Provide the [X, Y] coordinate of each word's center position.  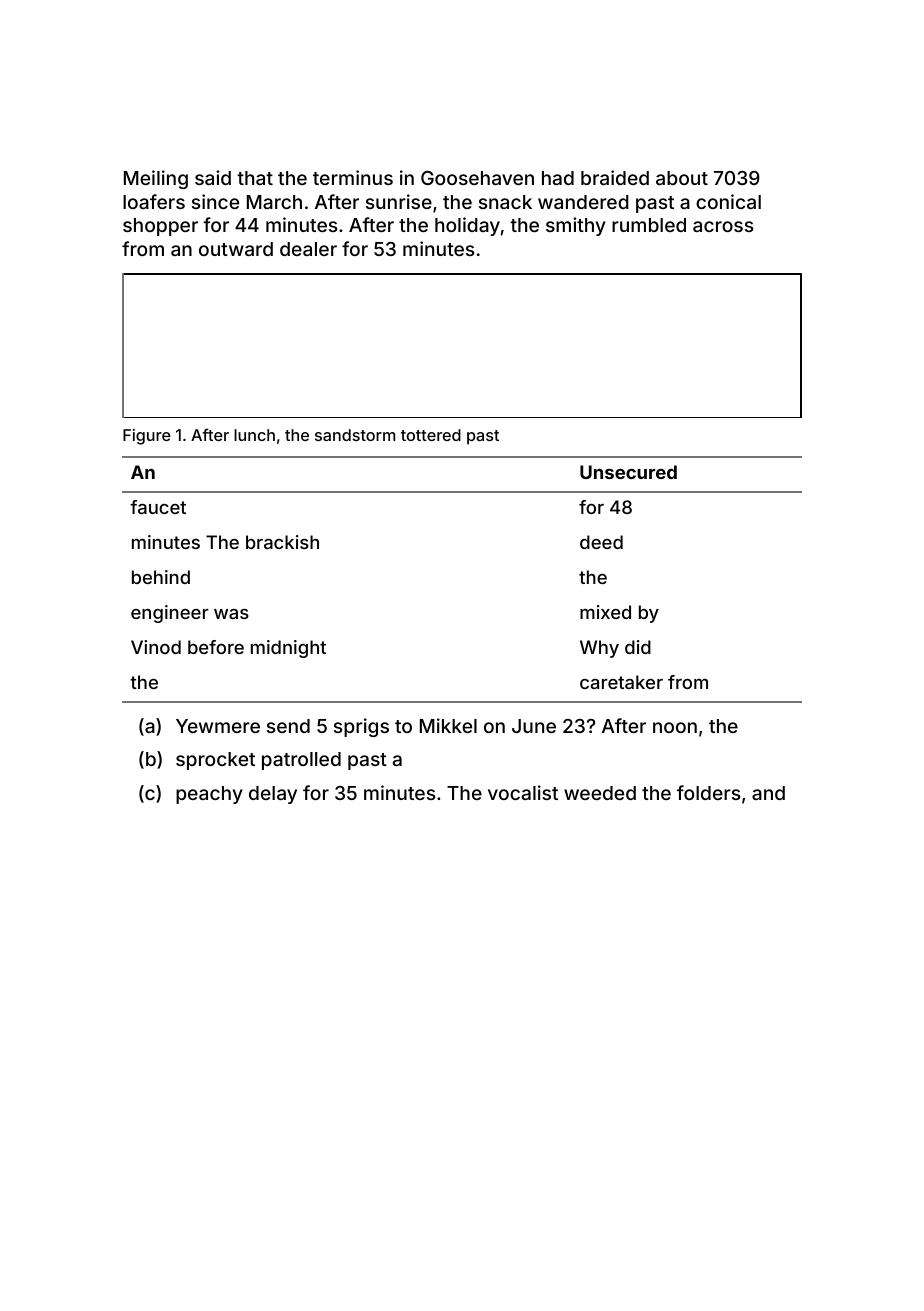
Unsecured [628, 472]
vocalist [523, 792]
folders [708, 792]
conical [728, 201]
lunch [254, 435]
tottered [431, 435]
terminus [353, 177]
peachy [209, 795]
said [213, 177]
